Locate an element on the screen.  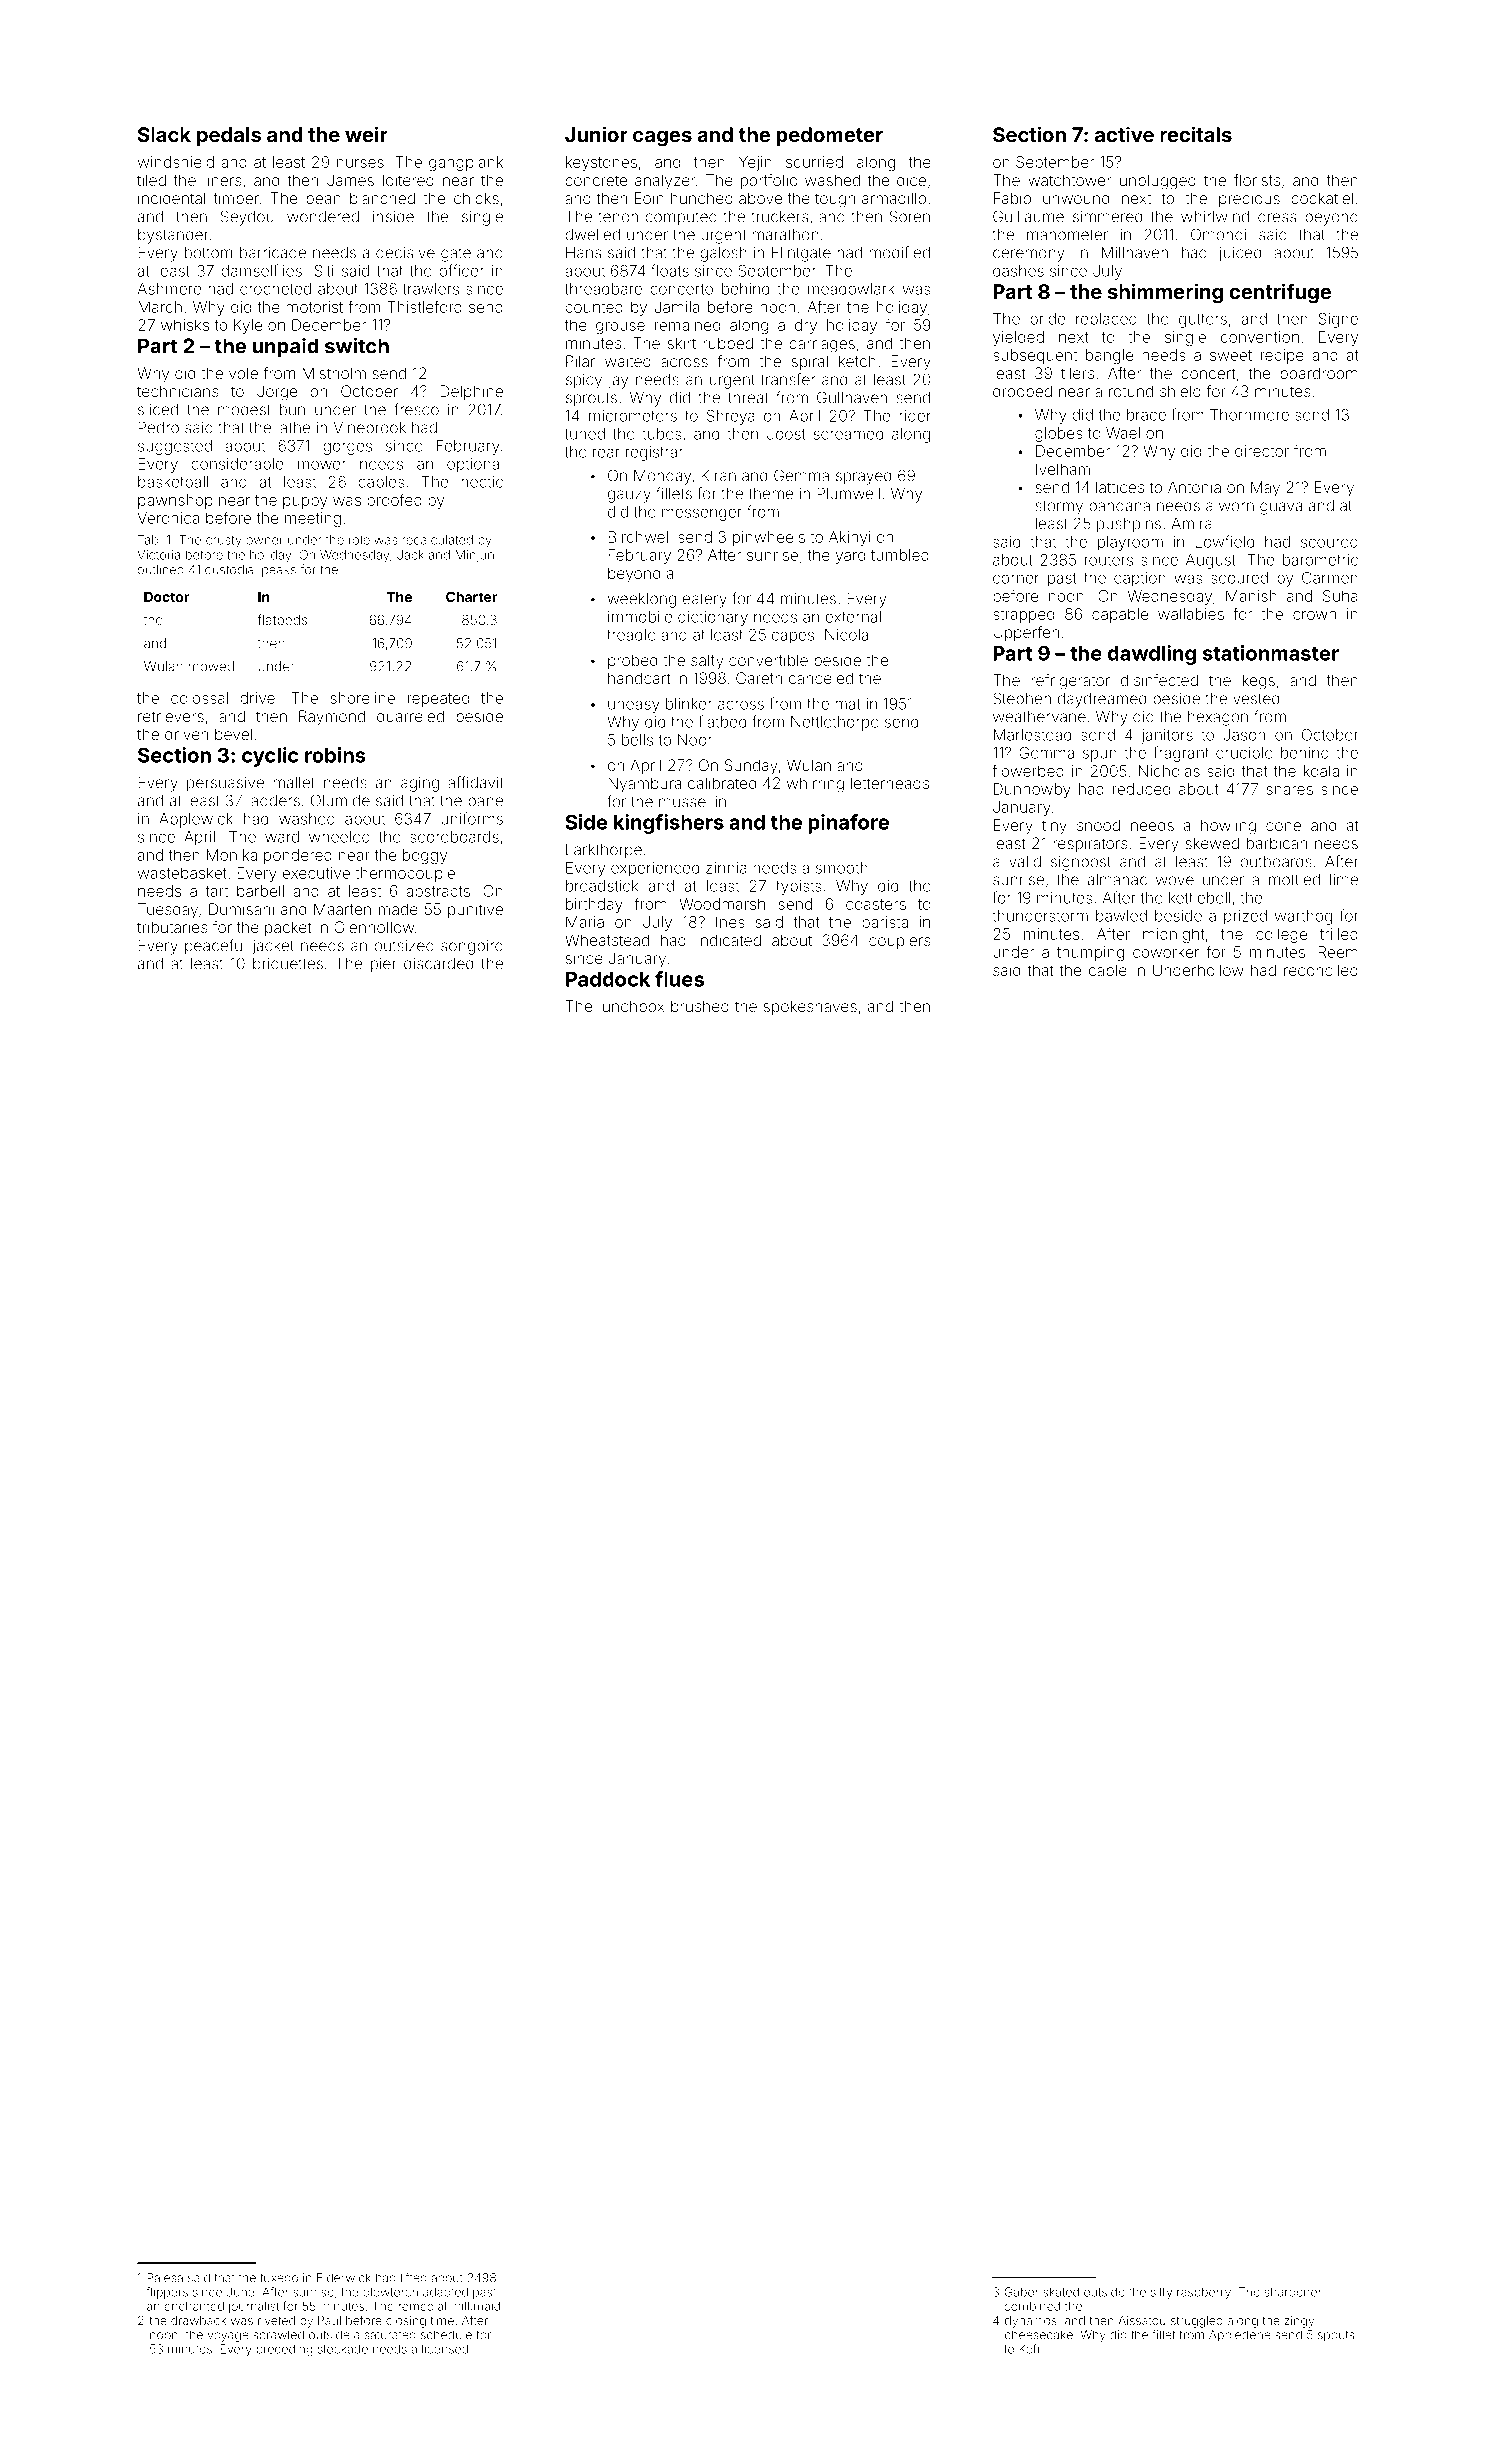
spouts is located at coordinates (1336, 2336).
